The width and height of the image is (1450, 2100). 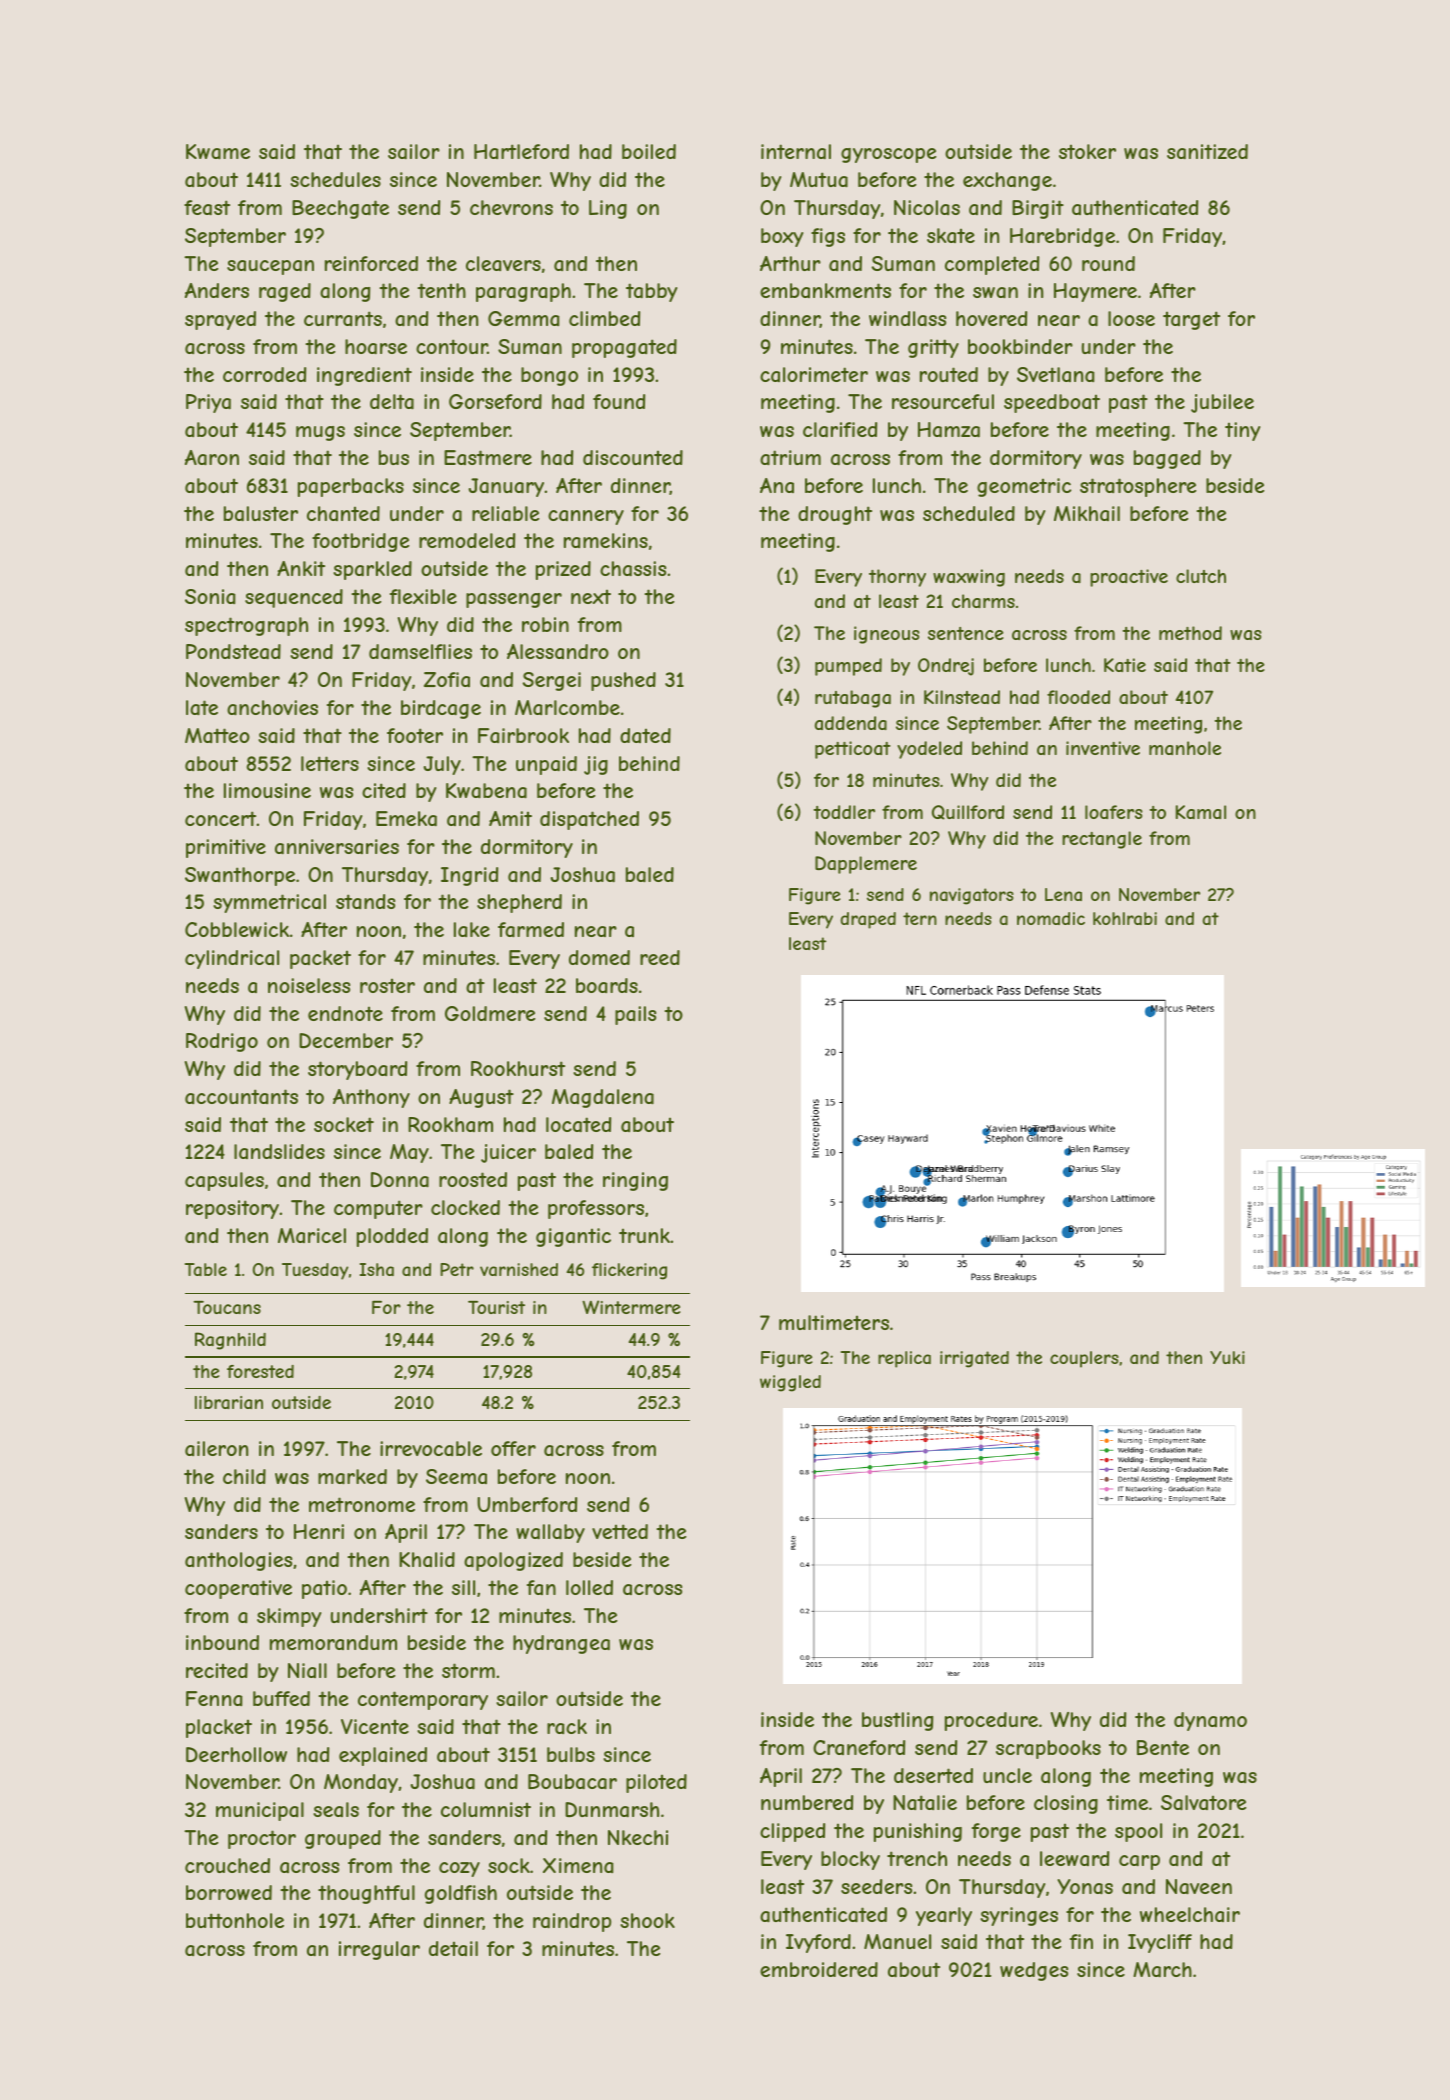 I want to click on computer, so click(x=378, y=1209).
